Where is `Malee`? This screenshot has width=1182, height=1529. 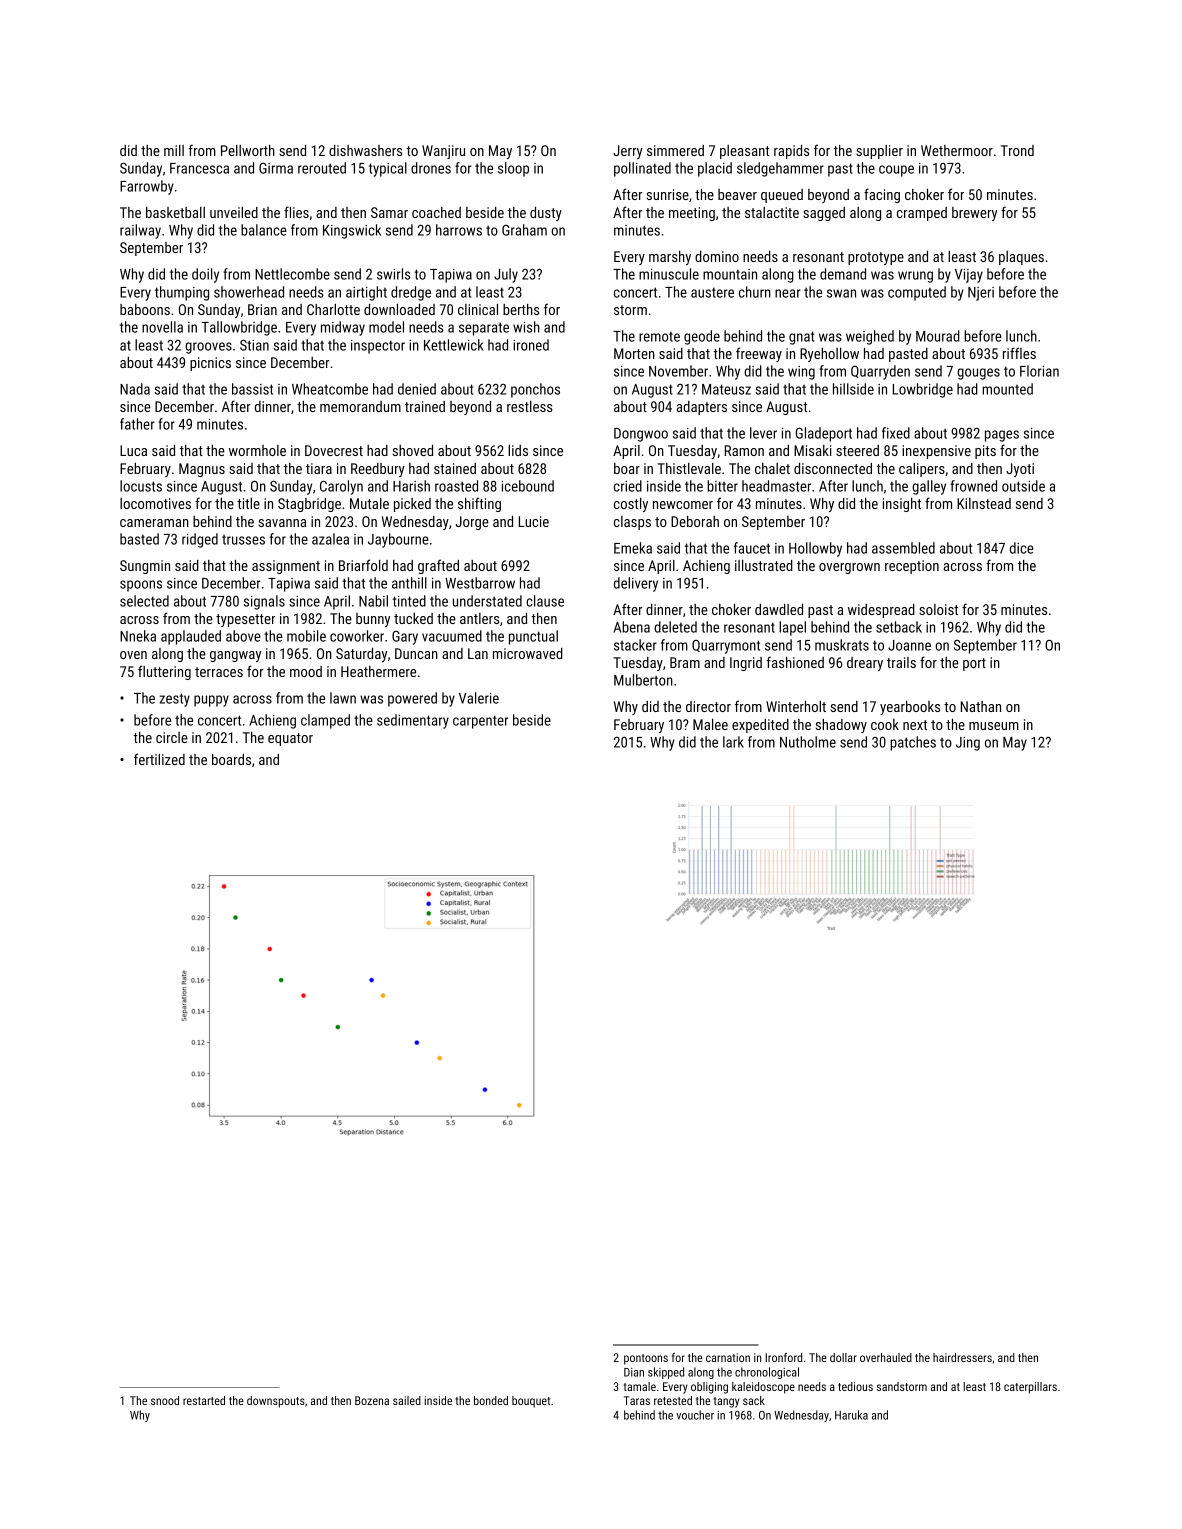 Malee is located at coordinates (710, 724).
